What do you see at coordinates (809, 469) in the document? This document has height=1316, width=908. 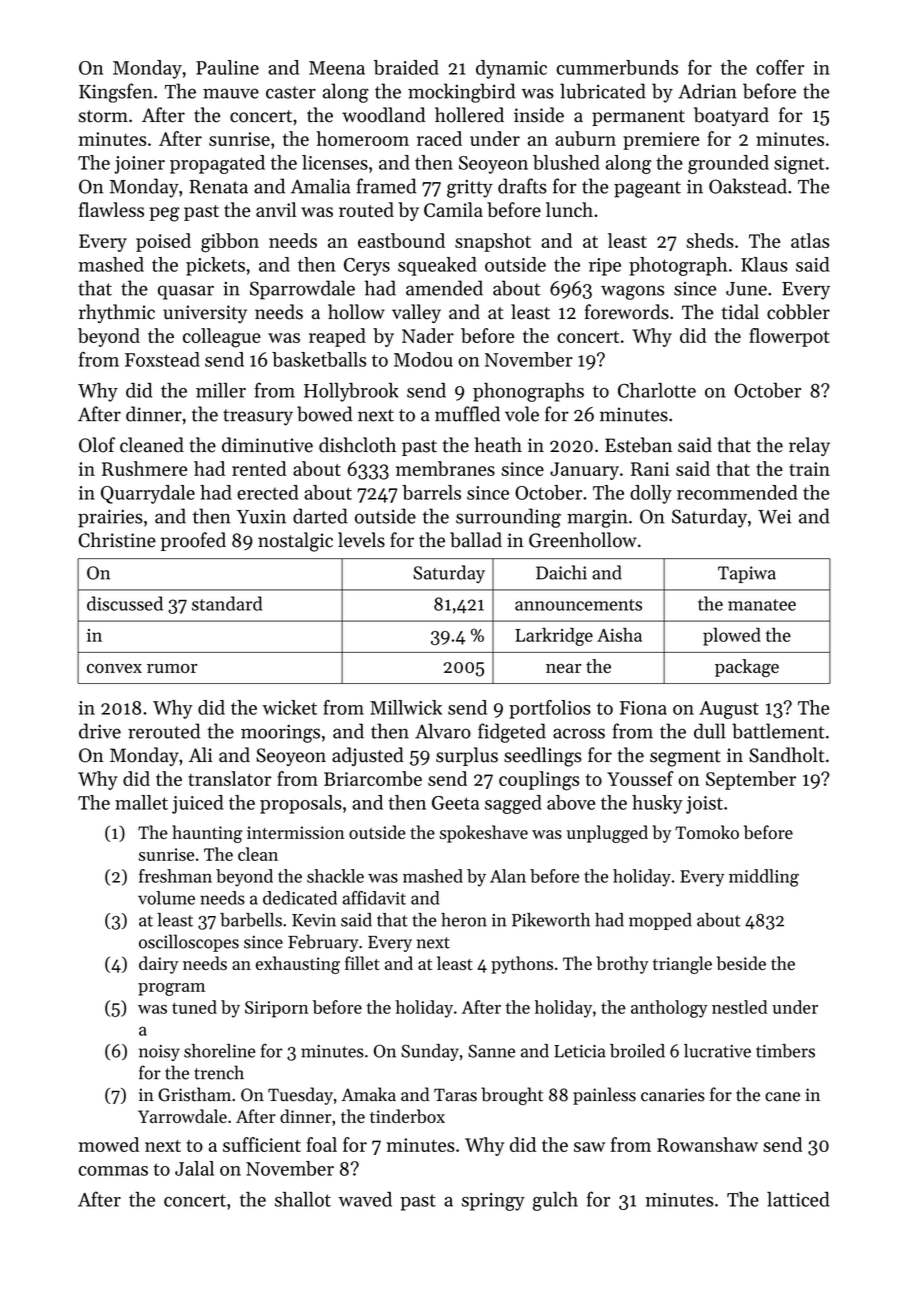 I see `train` at bounding box center [809, 469].
